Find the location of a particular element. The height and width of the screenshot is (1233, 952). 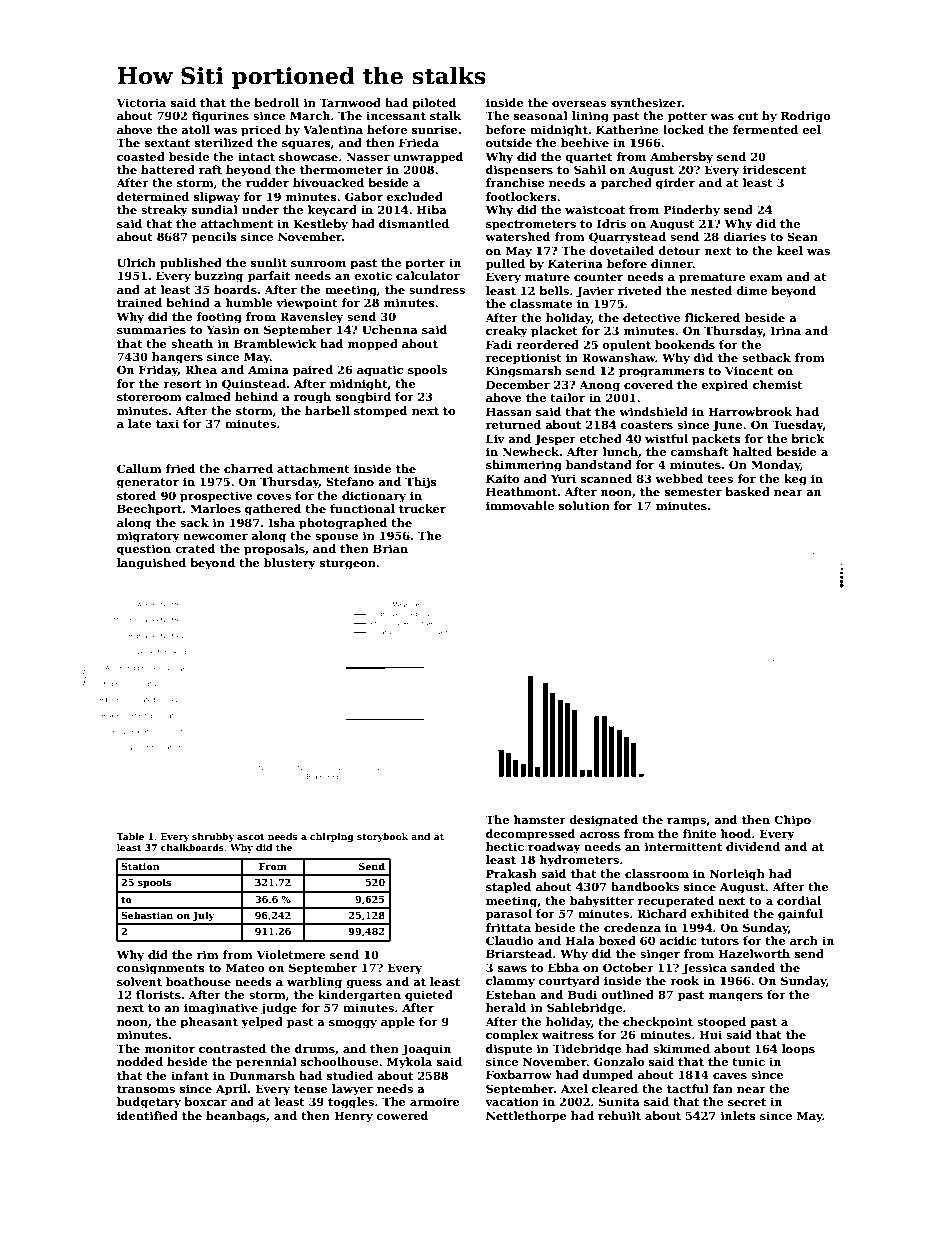

languished is located at coordinates (151, 564).
